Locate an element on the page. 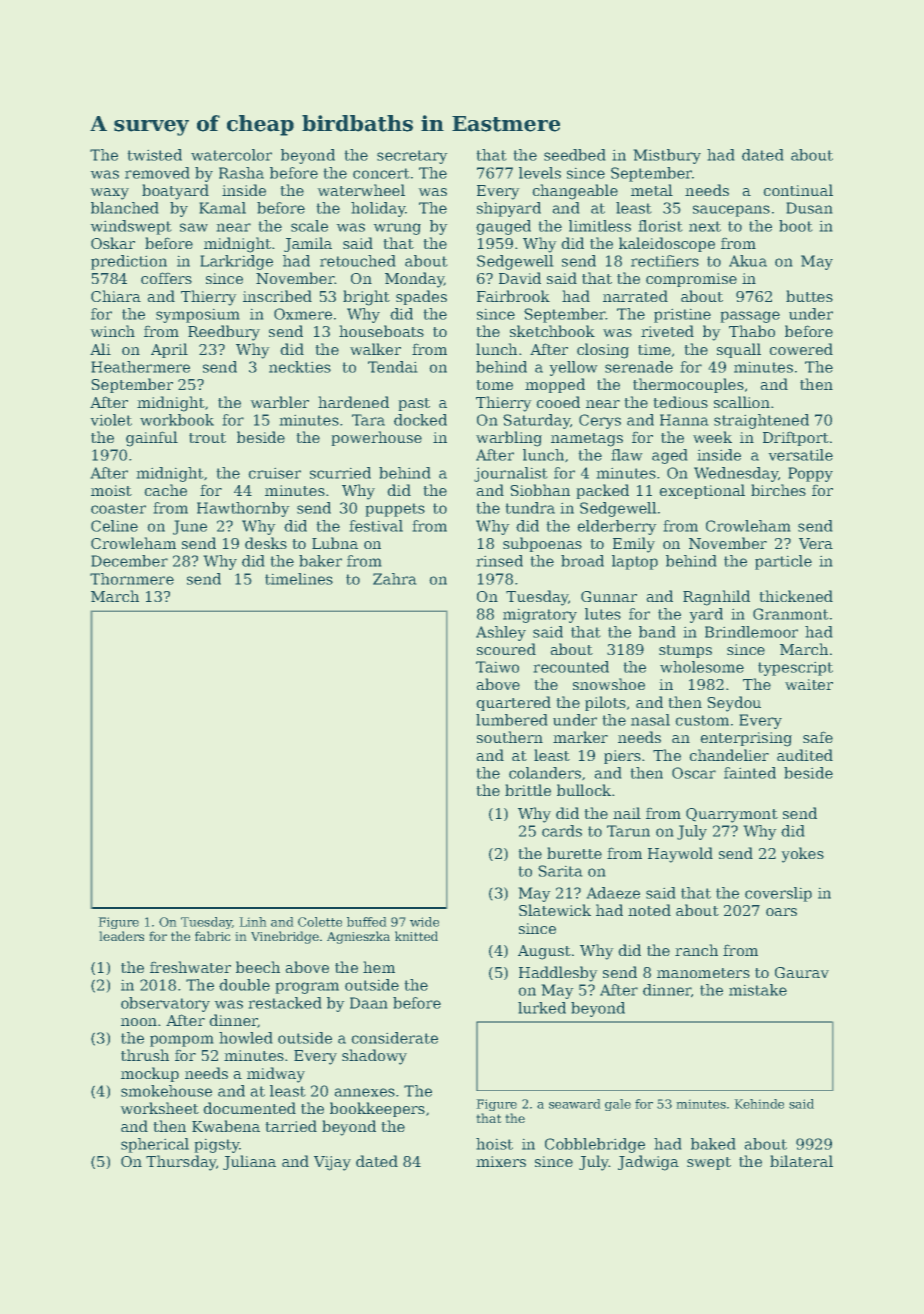 This page has height=1314, width=924. twisted is located at coordinates (154, 155).
